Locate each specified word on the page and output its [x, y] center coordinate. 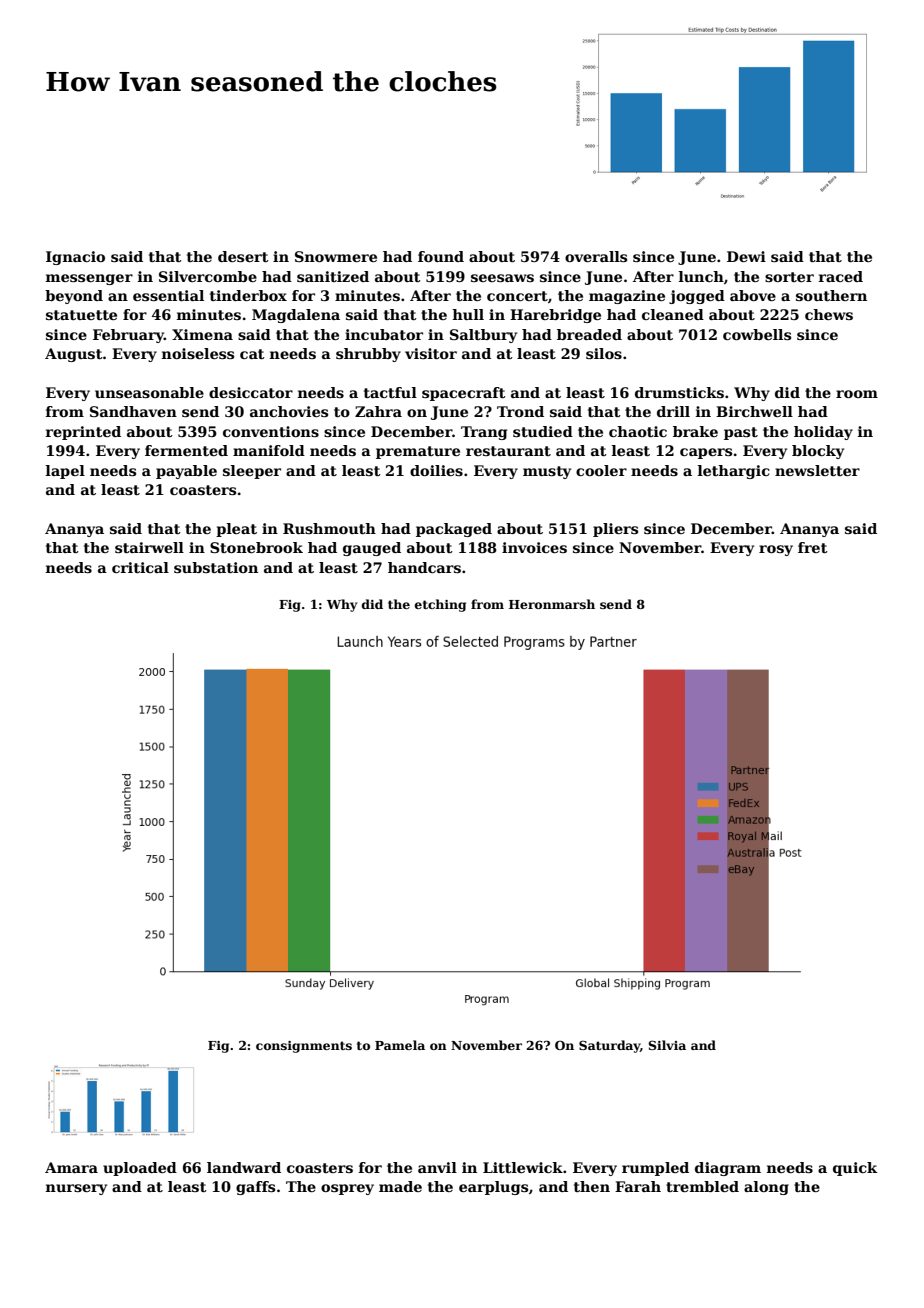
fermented [186, 450]
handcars [424, 567]
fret [813, 547]
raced [841, 276]
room [857, 394]
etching [440, 605]
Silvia [667, 1045]
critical [140, 567]
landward [244, 1167]
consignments [304, 1047]
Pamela [400, 1045]
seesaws [502, 278]
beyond [74, 297]
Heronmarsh [552, 604]
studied [543, 431]
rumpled [655, 1169]
